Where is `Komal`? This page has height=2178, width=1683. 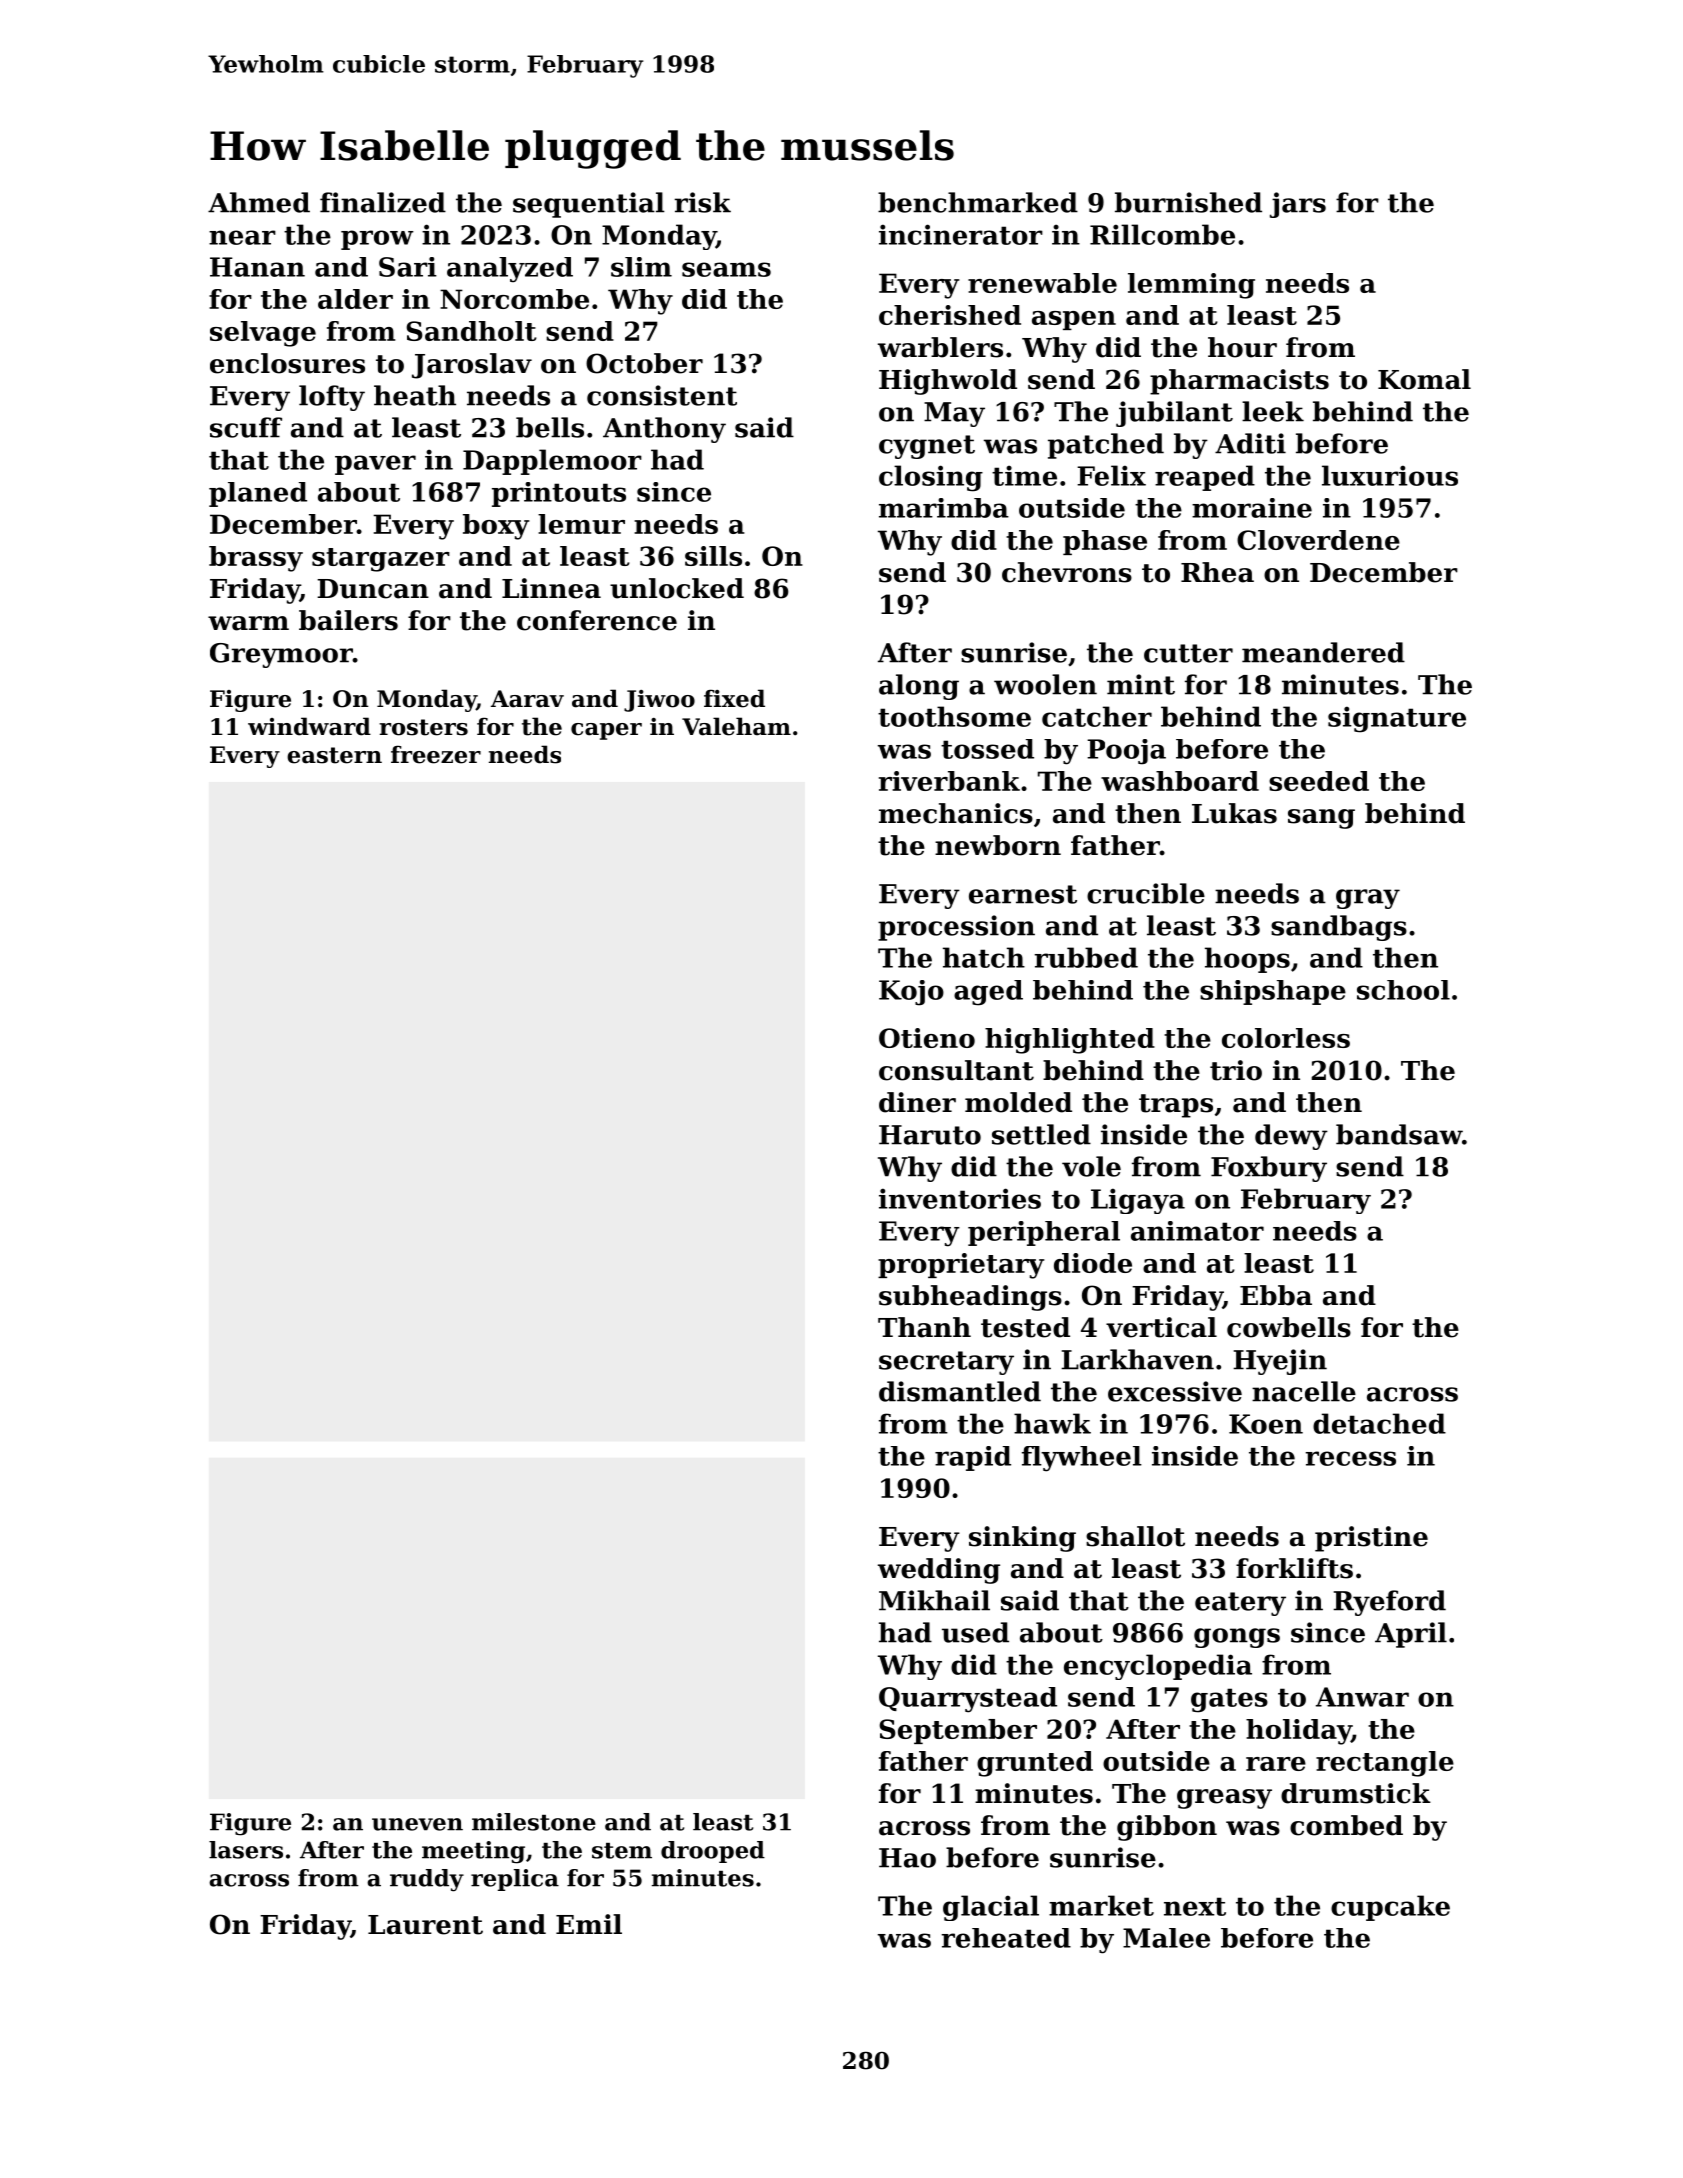
Komal is located at coordinates (1424, 379).
